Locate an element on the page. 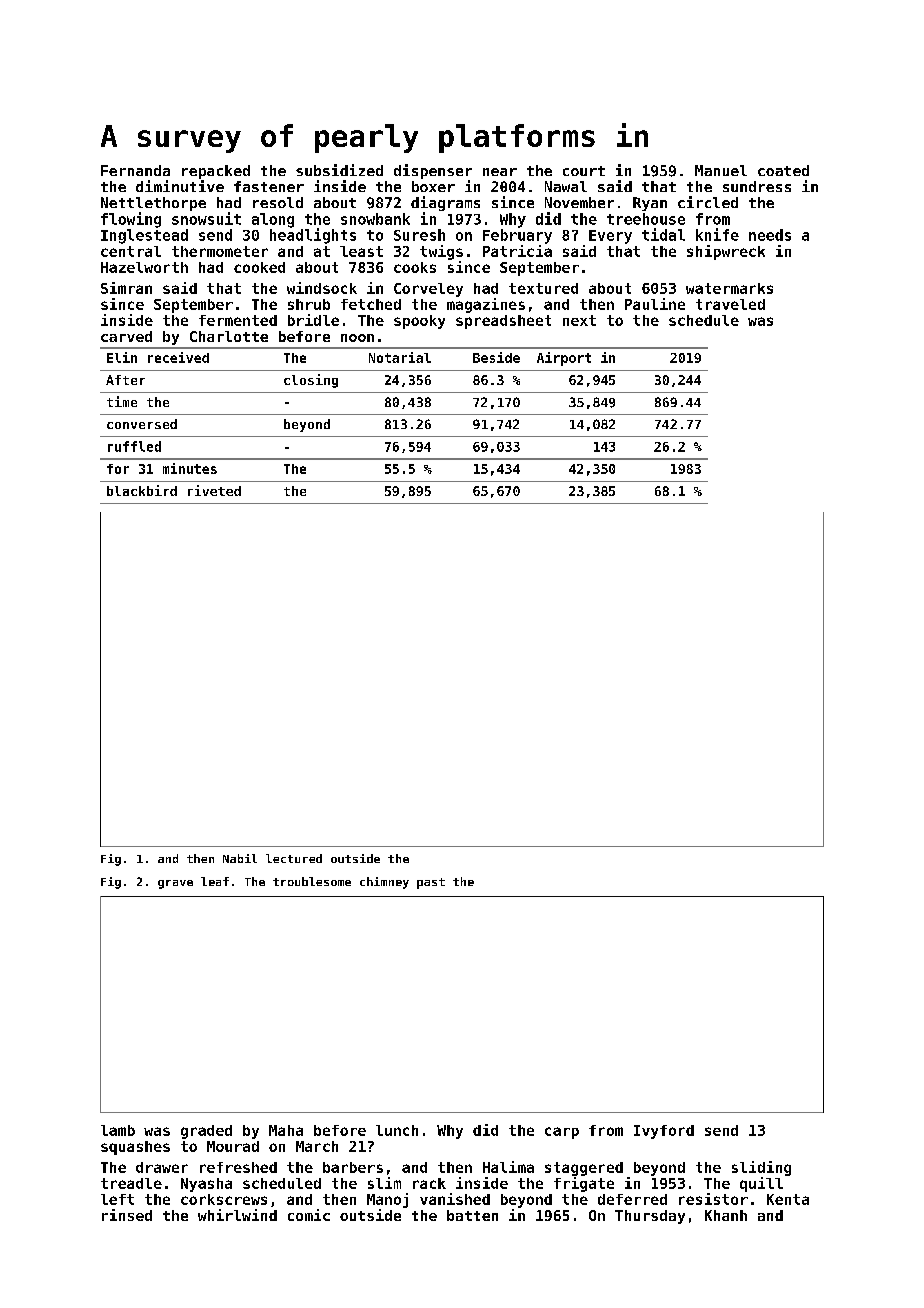  Fernanda is located at coordinates (135, 170).
